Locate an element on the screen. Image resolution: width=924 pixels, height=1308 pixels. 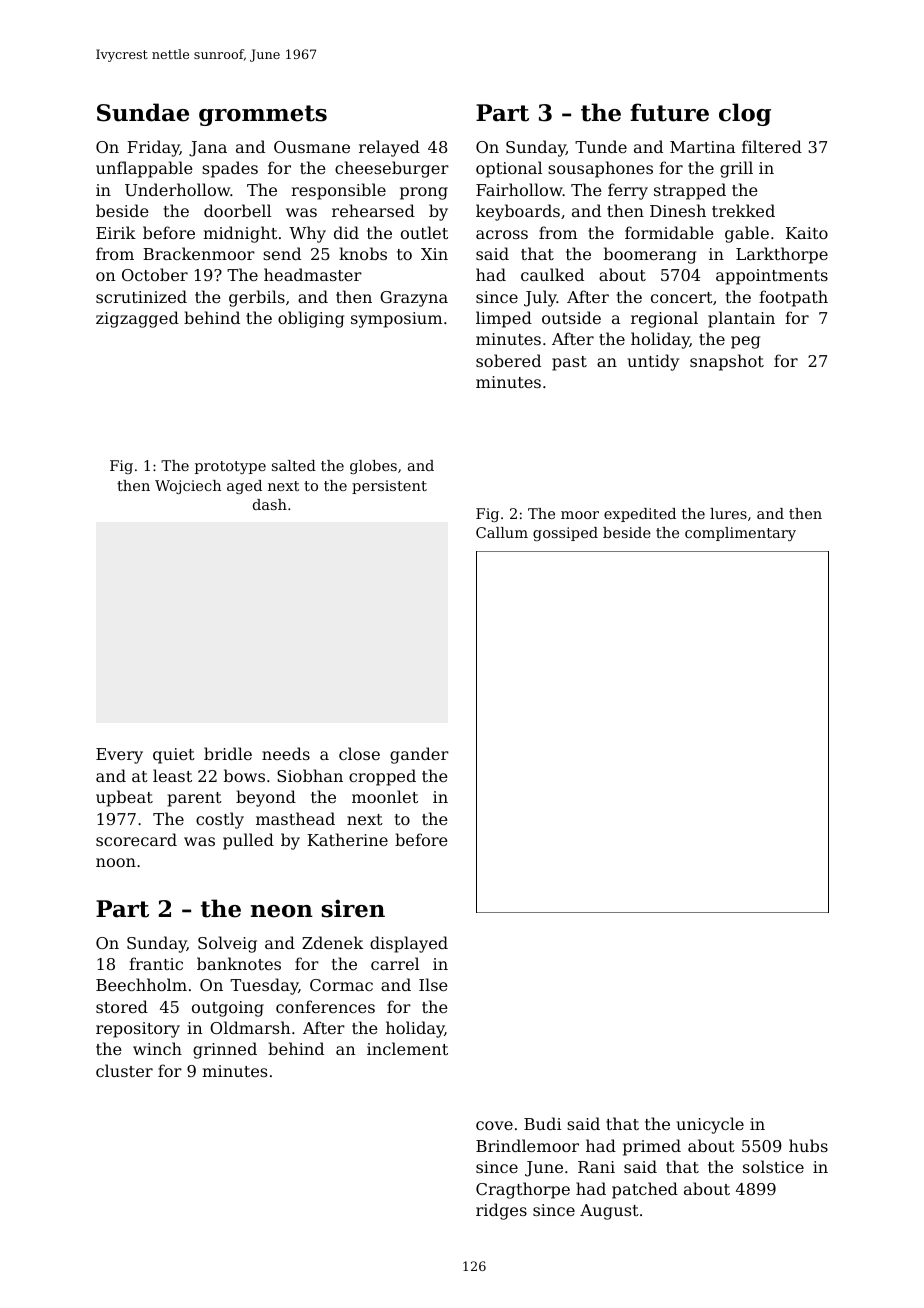
gossiped is located at coordinates (565, 534).
